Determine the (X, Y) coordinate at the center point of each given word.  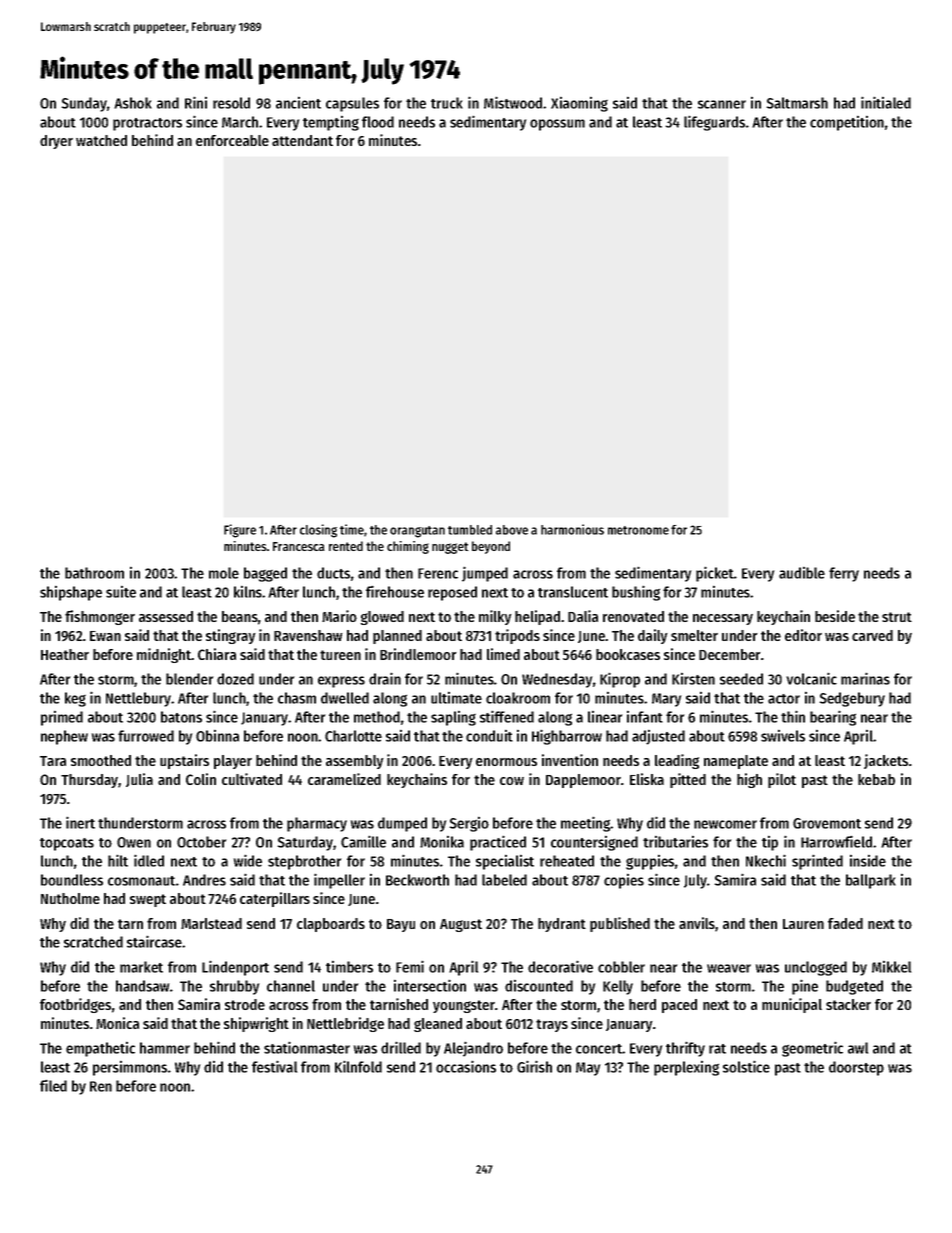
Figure (240, 531)
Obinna (217, 736)
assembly (354, 762)
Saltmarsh (797, 103)
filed (53, 1085)
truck (447, 103)
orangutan (417, 532)
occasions (466, 1066)
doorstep (856, 1068)
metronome (638, 530)
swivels (783, 736)
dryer (56, 142)
